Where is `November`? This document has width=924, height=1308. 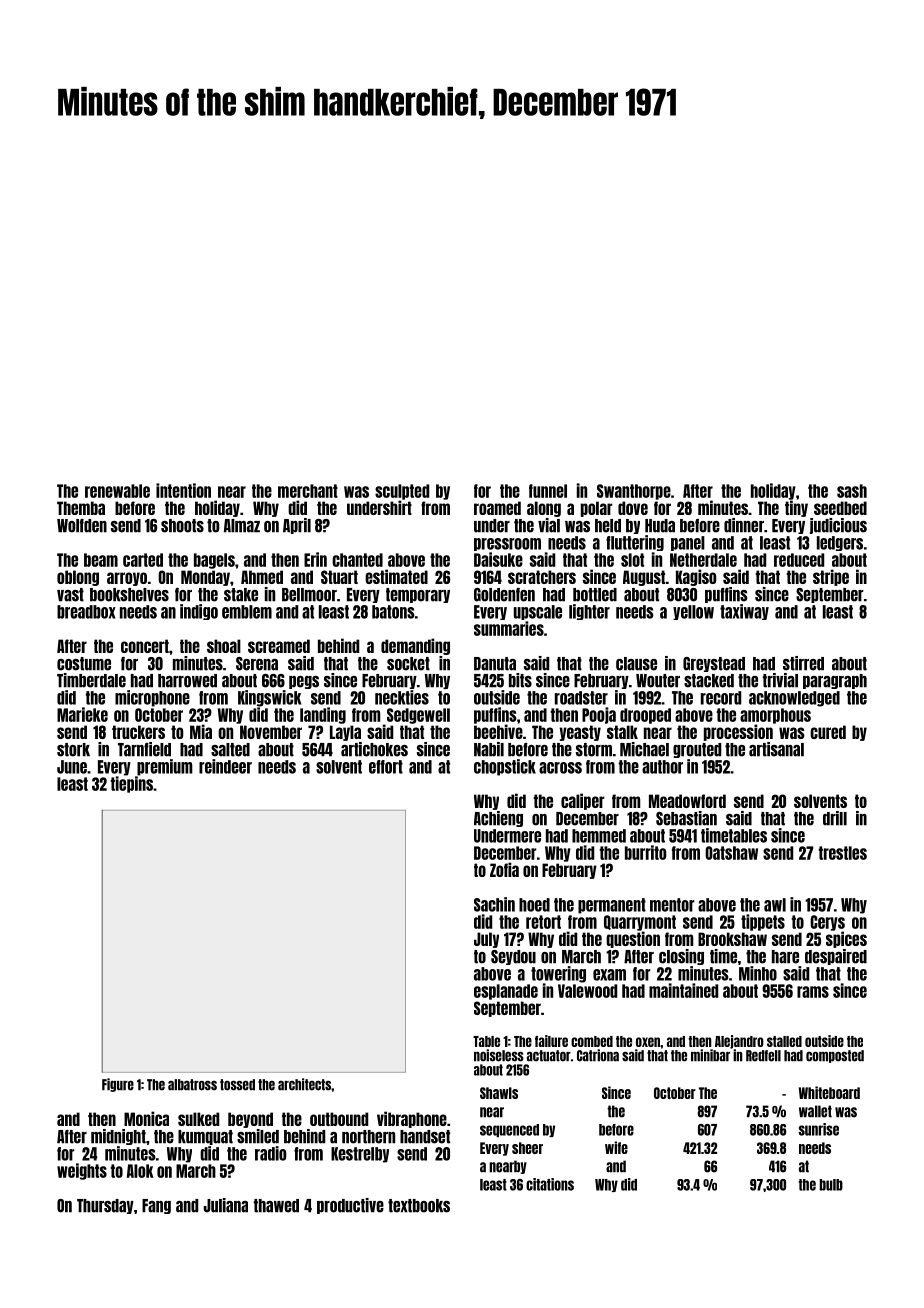
November is located at coordinates (271, 732).
